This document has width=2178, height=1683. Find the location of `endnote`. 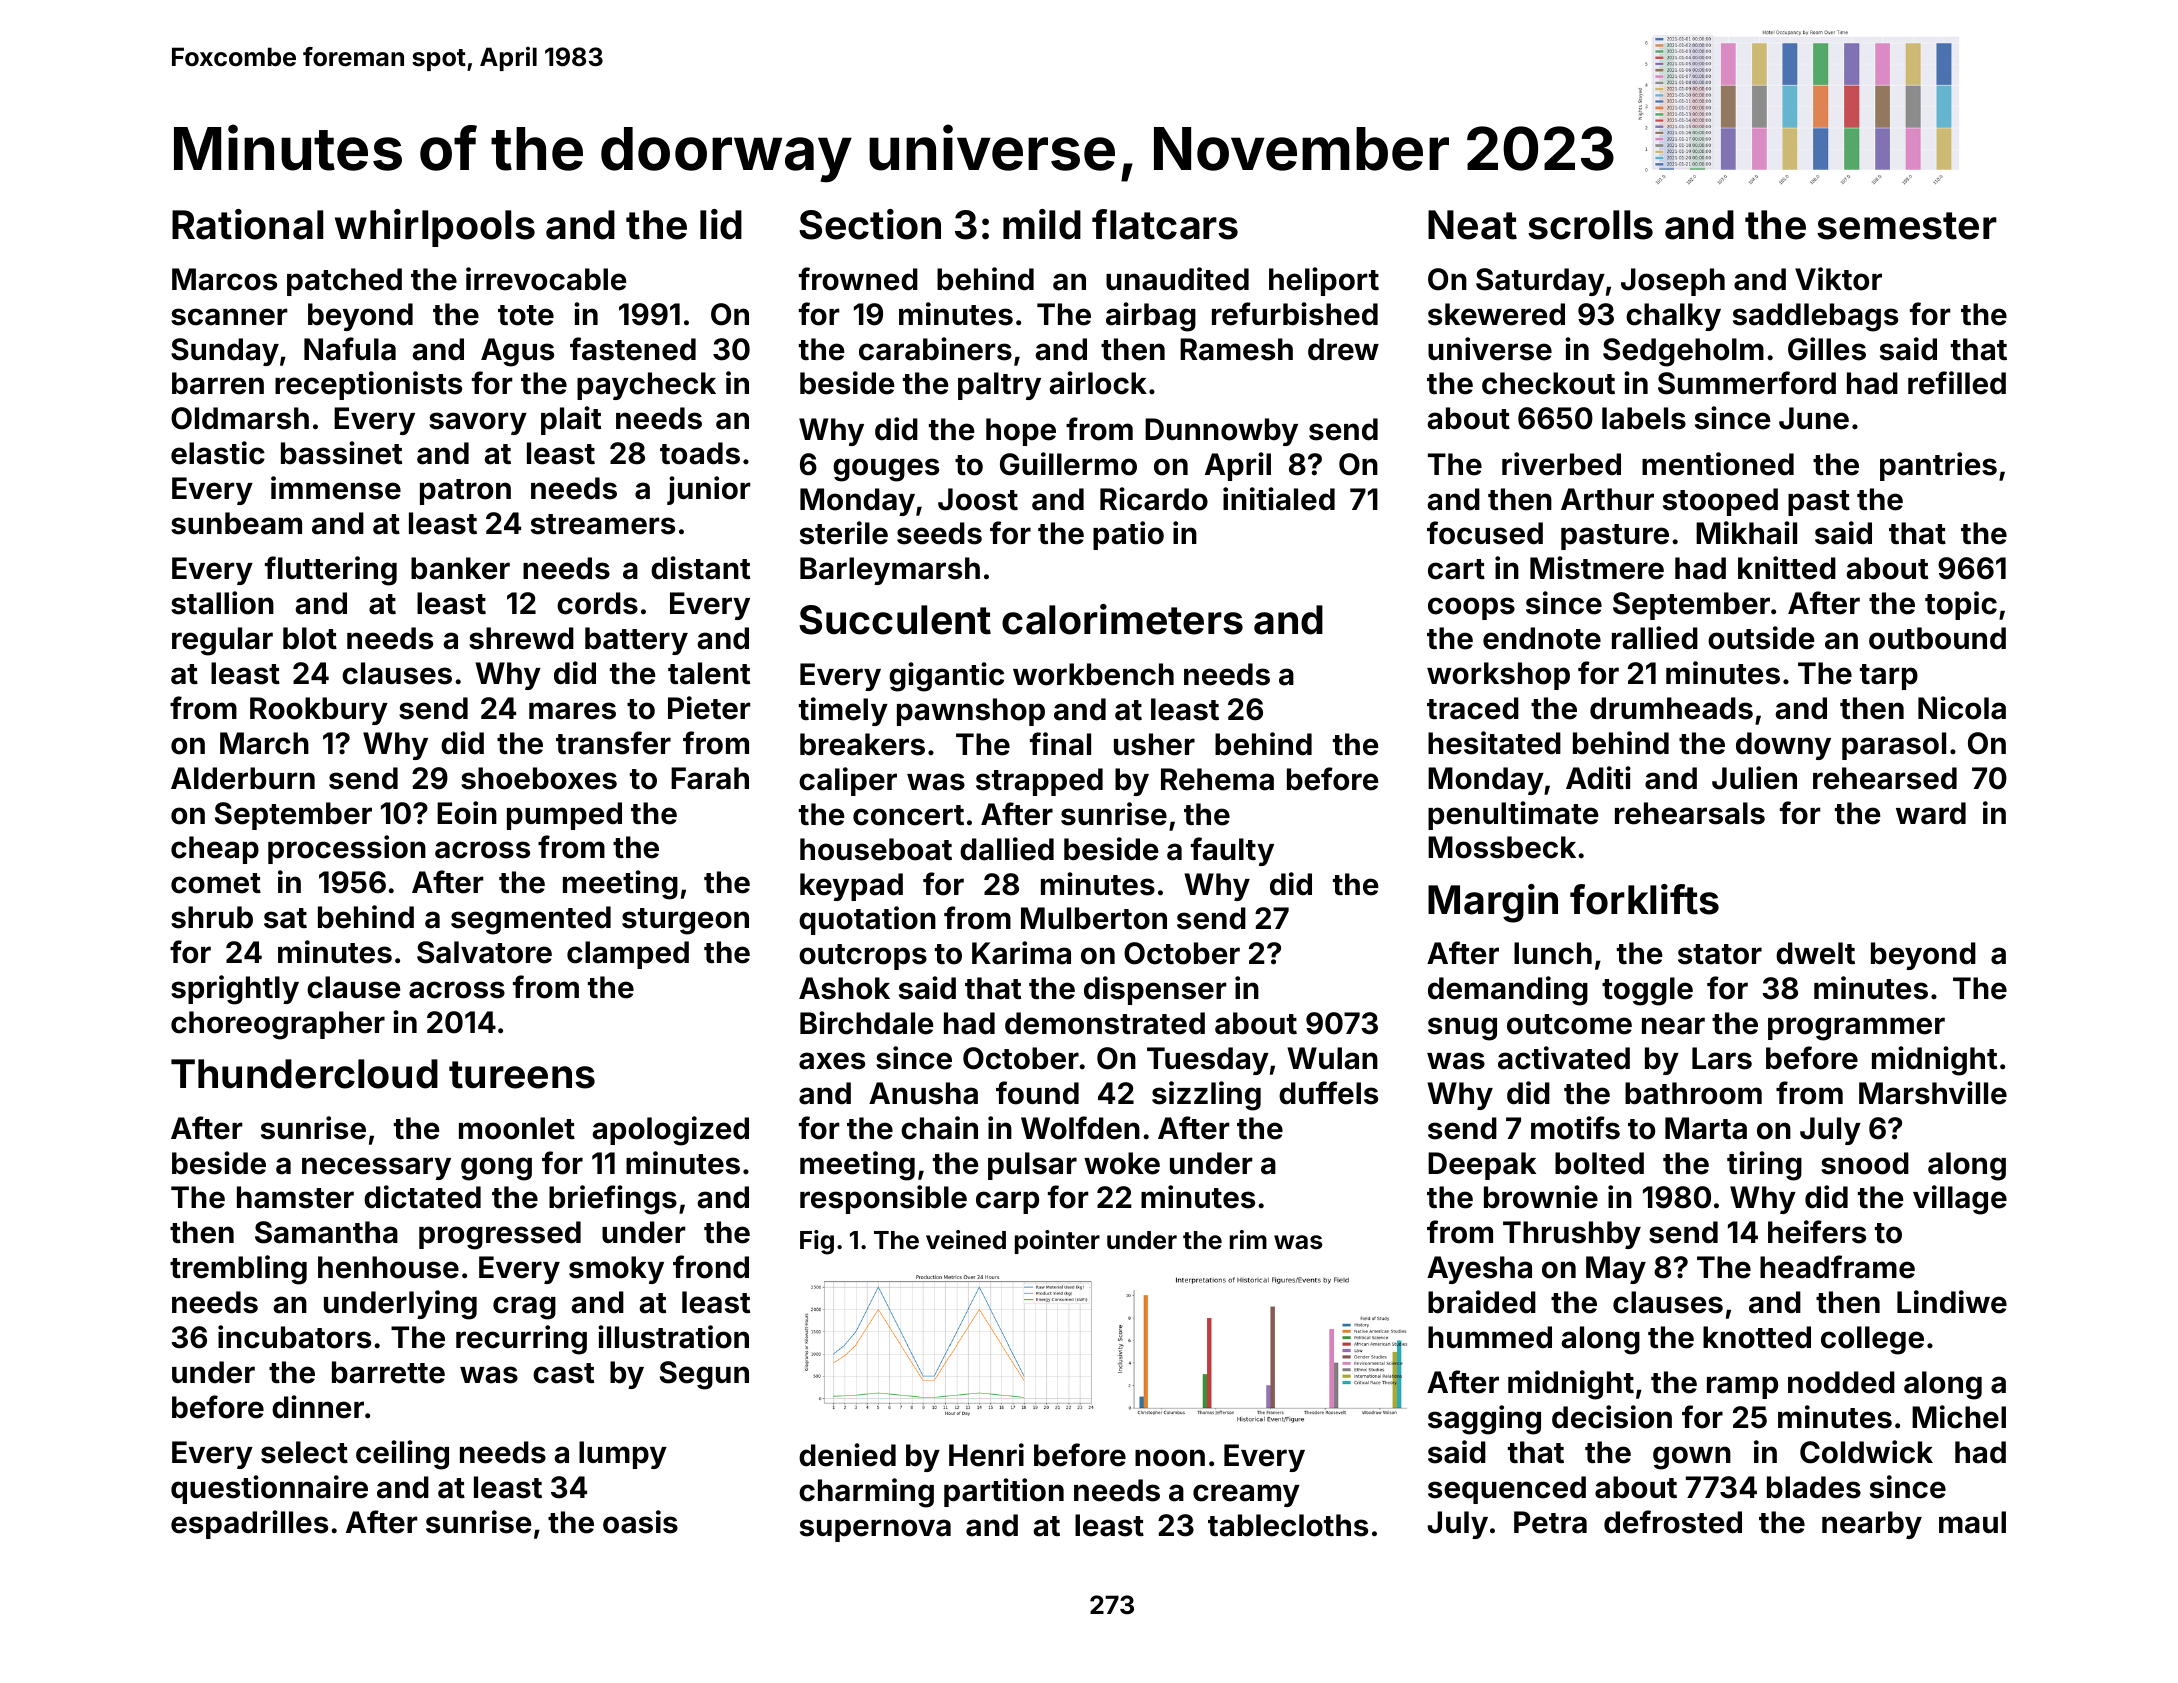

endnote is located at coordinates (1542, 638).
